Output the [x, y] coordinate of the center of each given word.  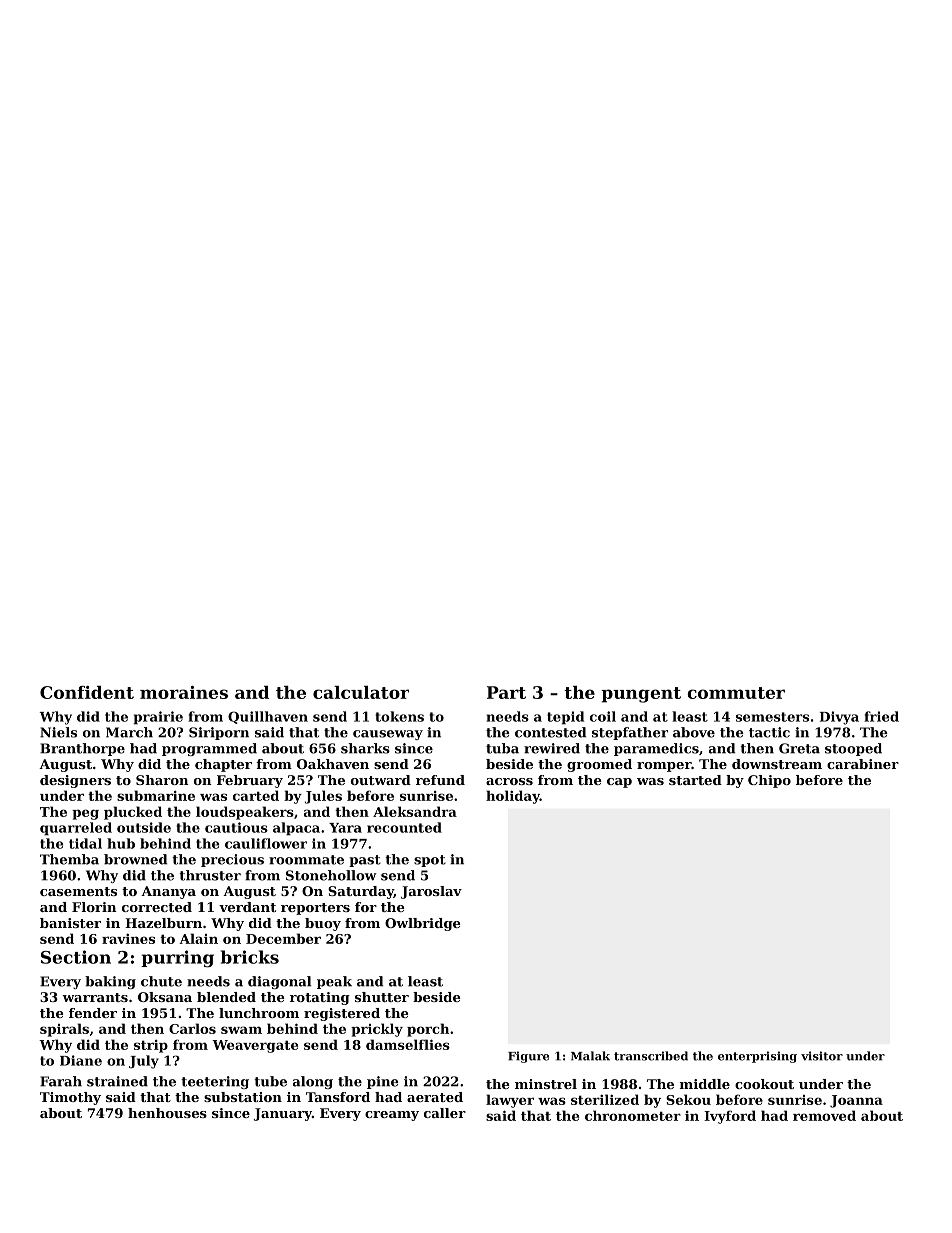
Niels [58, 732]
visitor [822, 1056]
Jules [323, 797]
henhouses [167, 1113]
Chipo [769, 781]
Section [76, 957]
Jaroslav [431, 892]
